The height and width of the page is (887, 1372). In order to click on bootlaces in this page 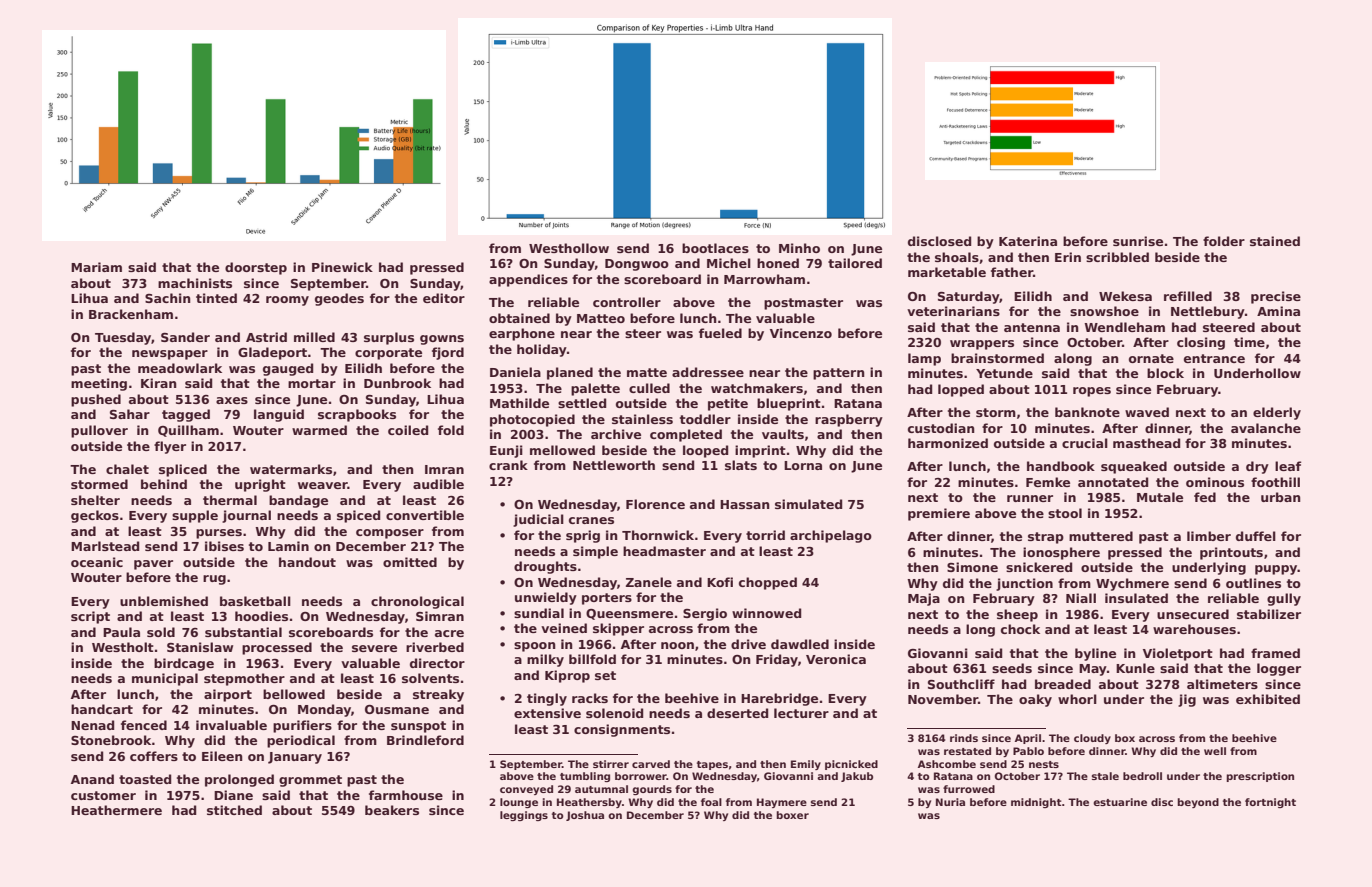, I will do `click(715, 248)`.
